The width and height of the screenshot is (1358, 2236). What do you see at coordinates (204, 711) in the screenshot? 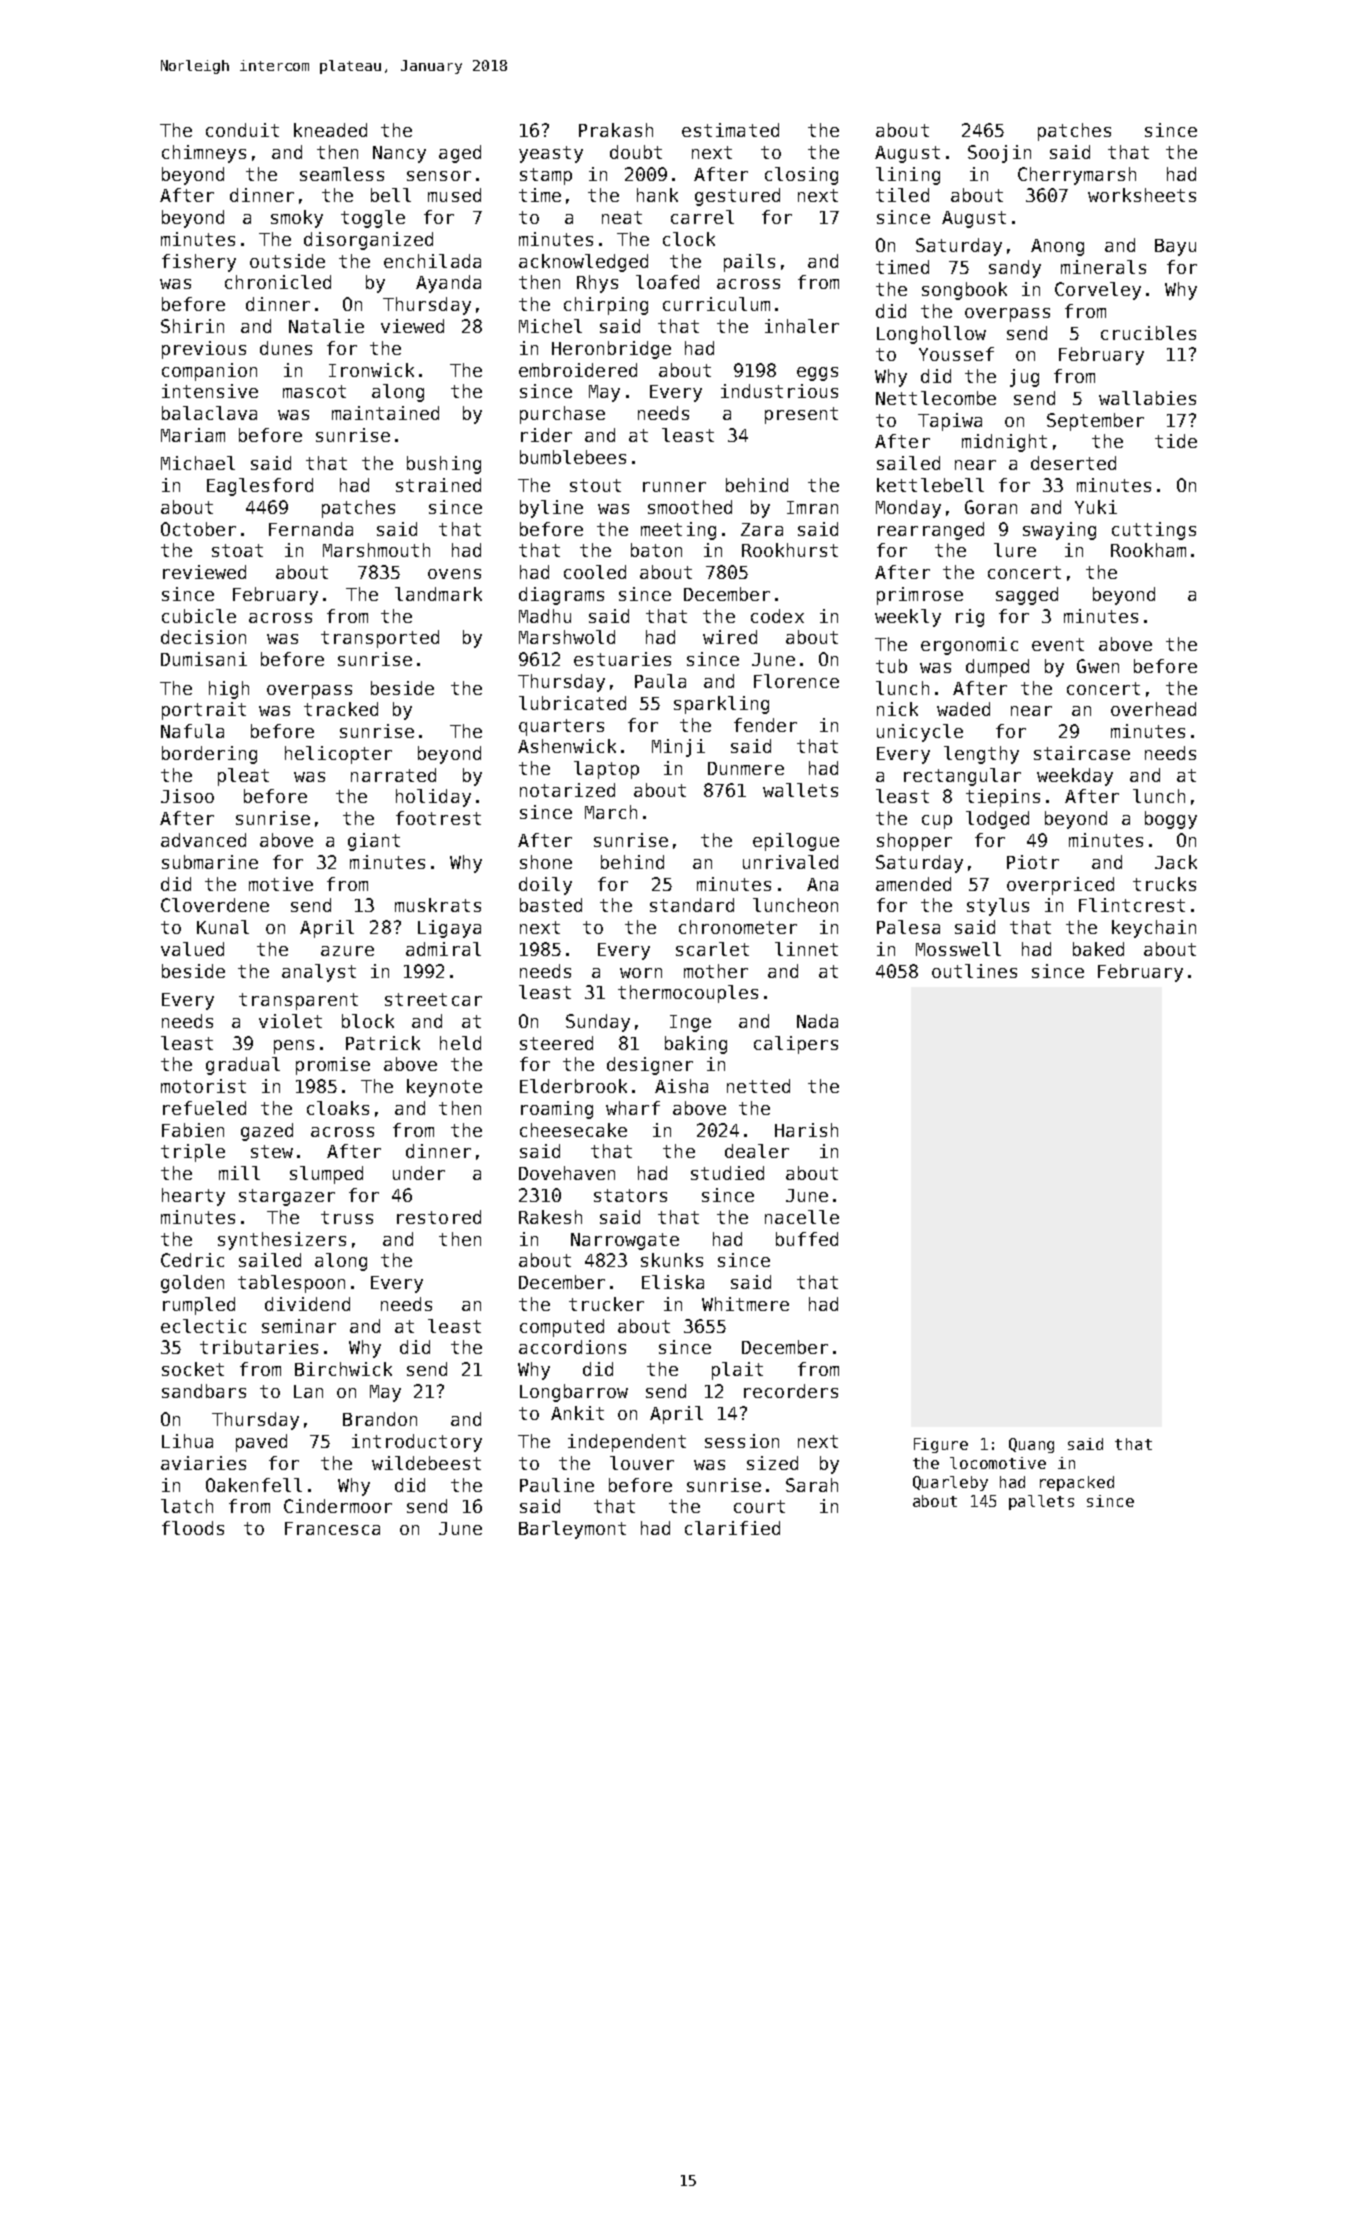
I see `portrait` at bounding box center [204, 711].
